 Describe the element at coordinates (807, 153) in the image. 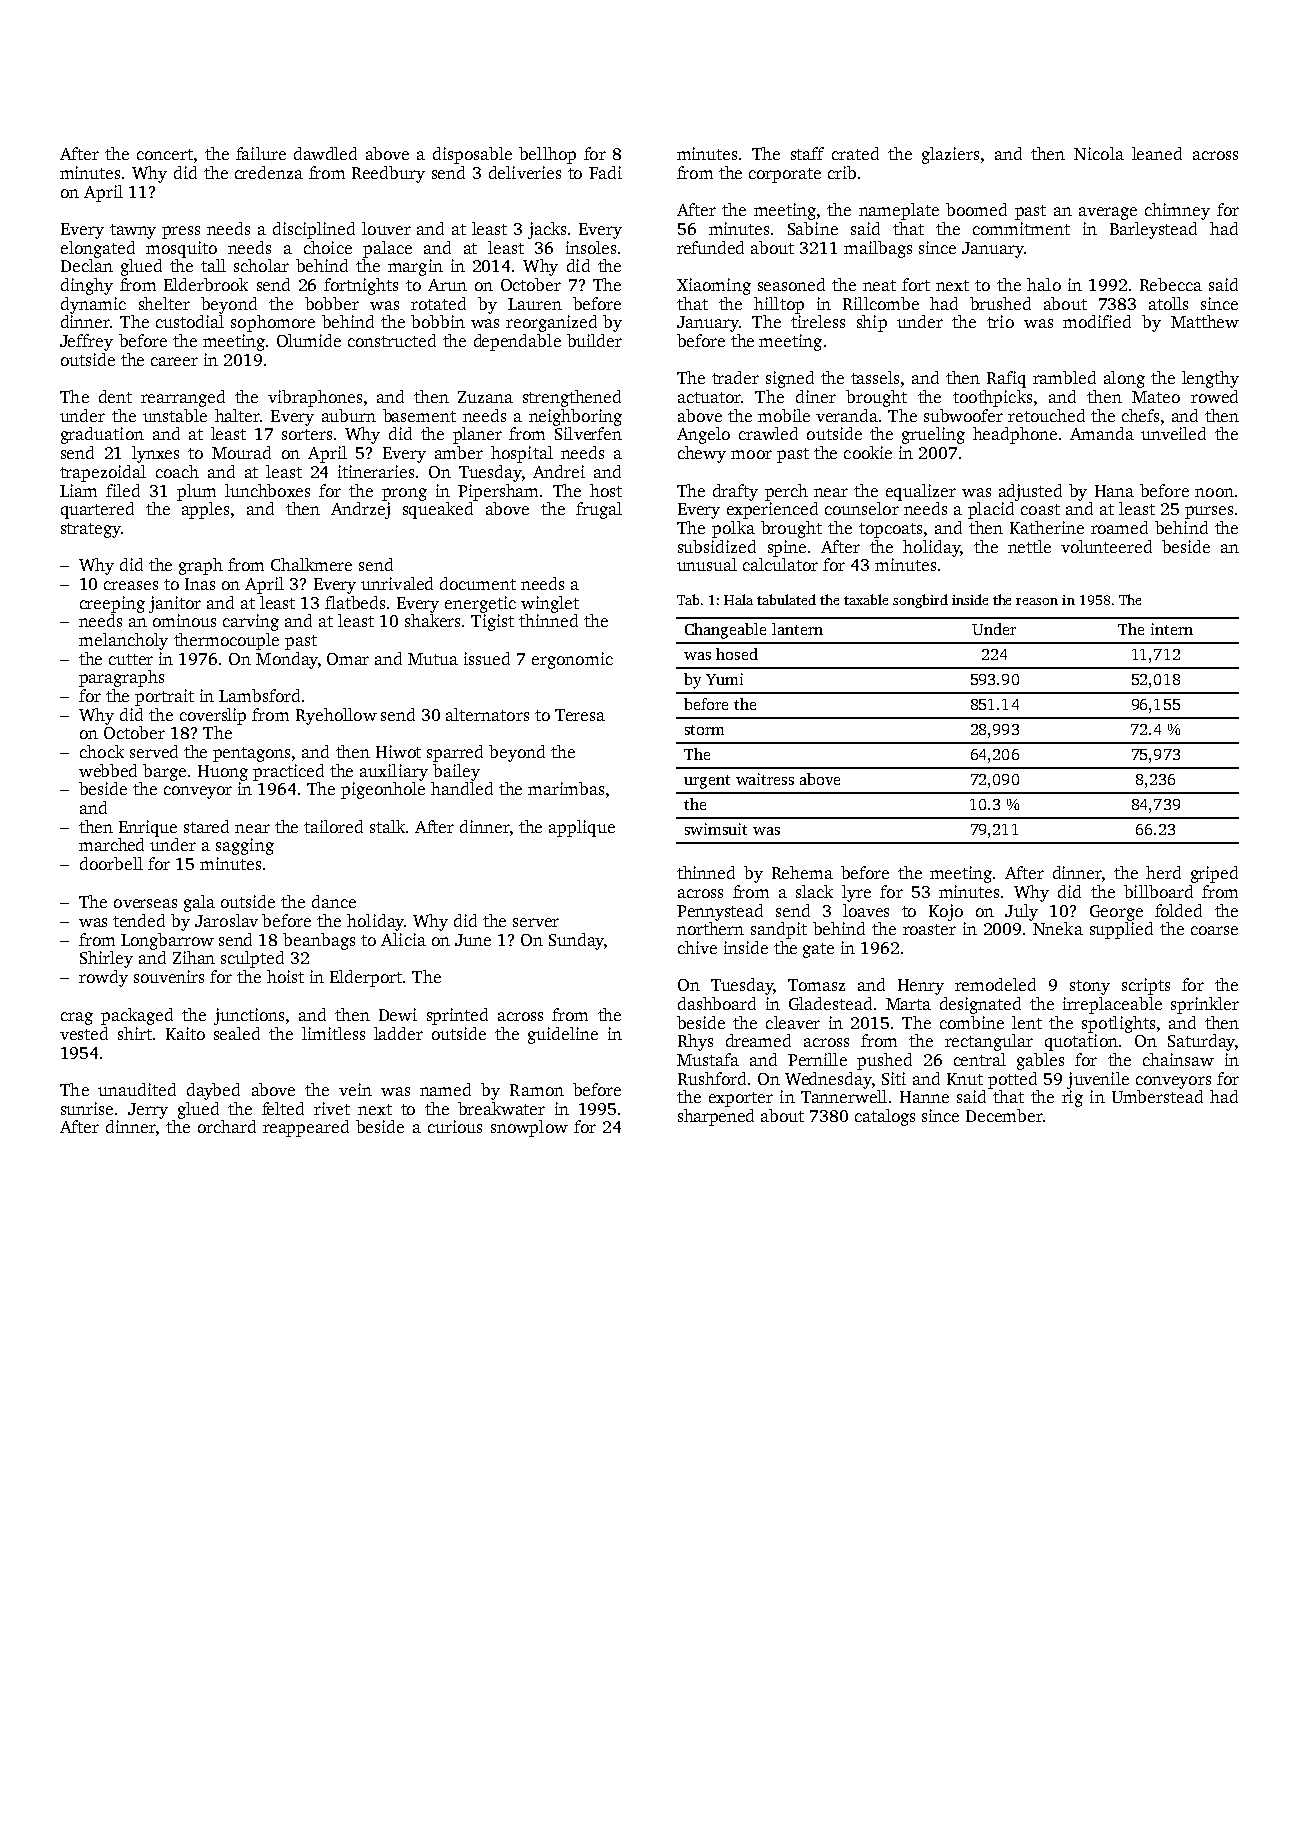

I see `staff` at that location.
